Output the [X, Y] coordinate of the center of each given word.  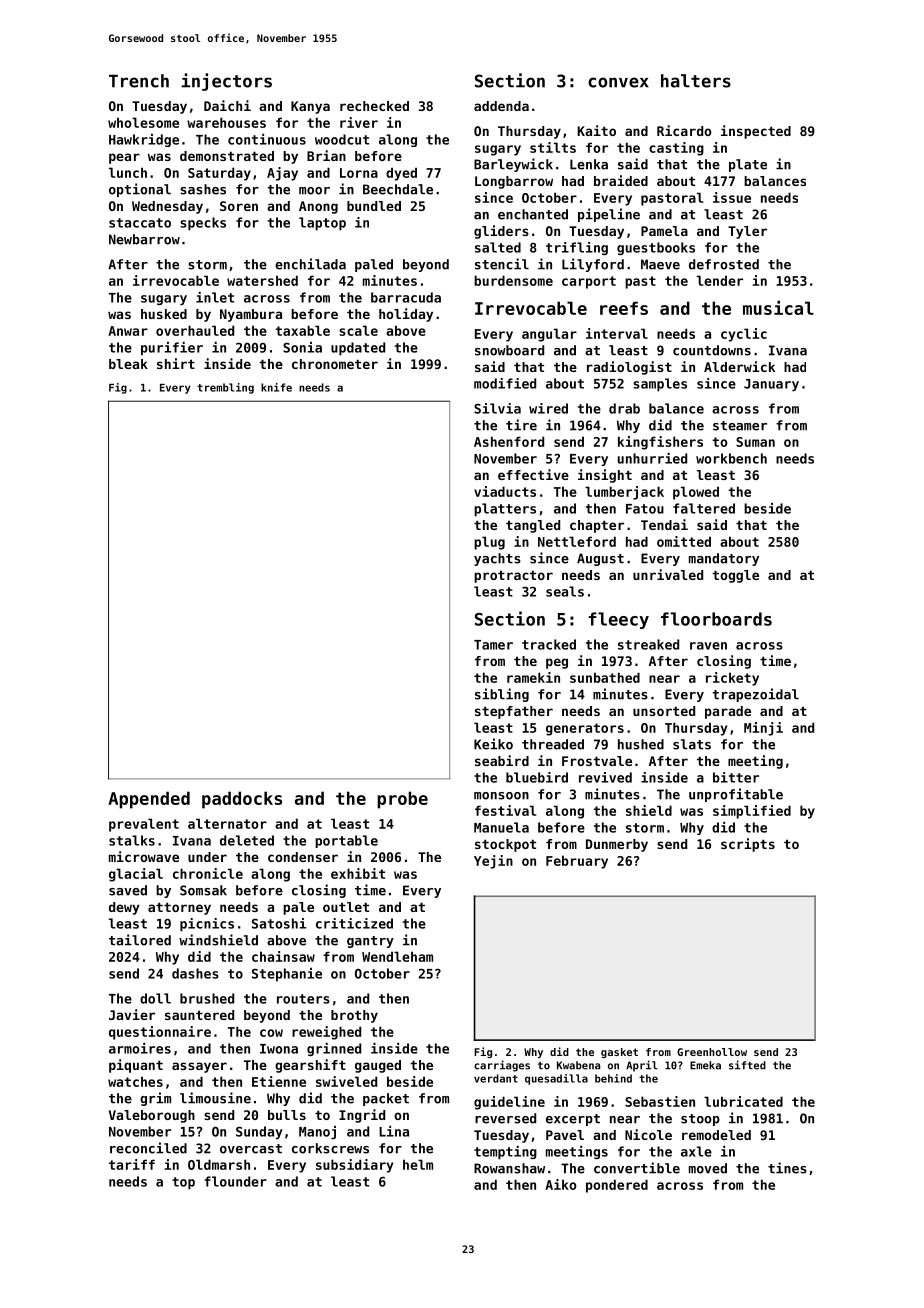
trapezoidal [755, 695]
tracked [549, 644]
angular [549, 335]
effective [533, 474]
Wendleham [397, 956]
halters [696, 81]
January [771, 385]
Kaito [596, 130]
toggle [735, 576]
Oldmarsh [219, 1164]
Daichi [227, 105]
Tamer [493, 645]
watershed [262, 280]
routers [303, 999]
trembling [225, 388]
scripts [748, 845]
